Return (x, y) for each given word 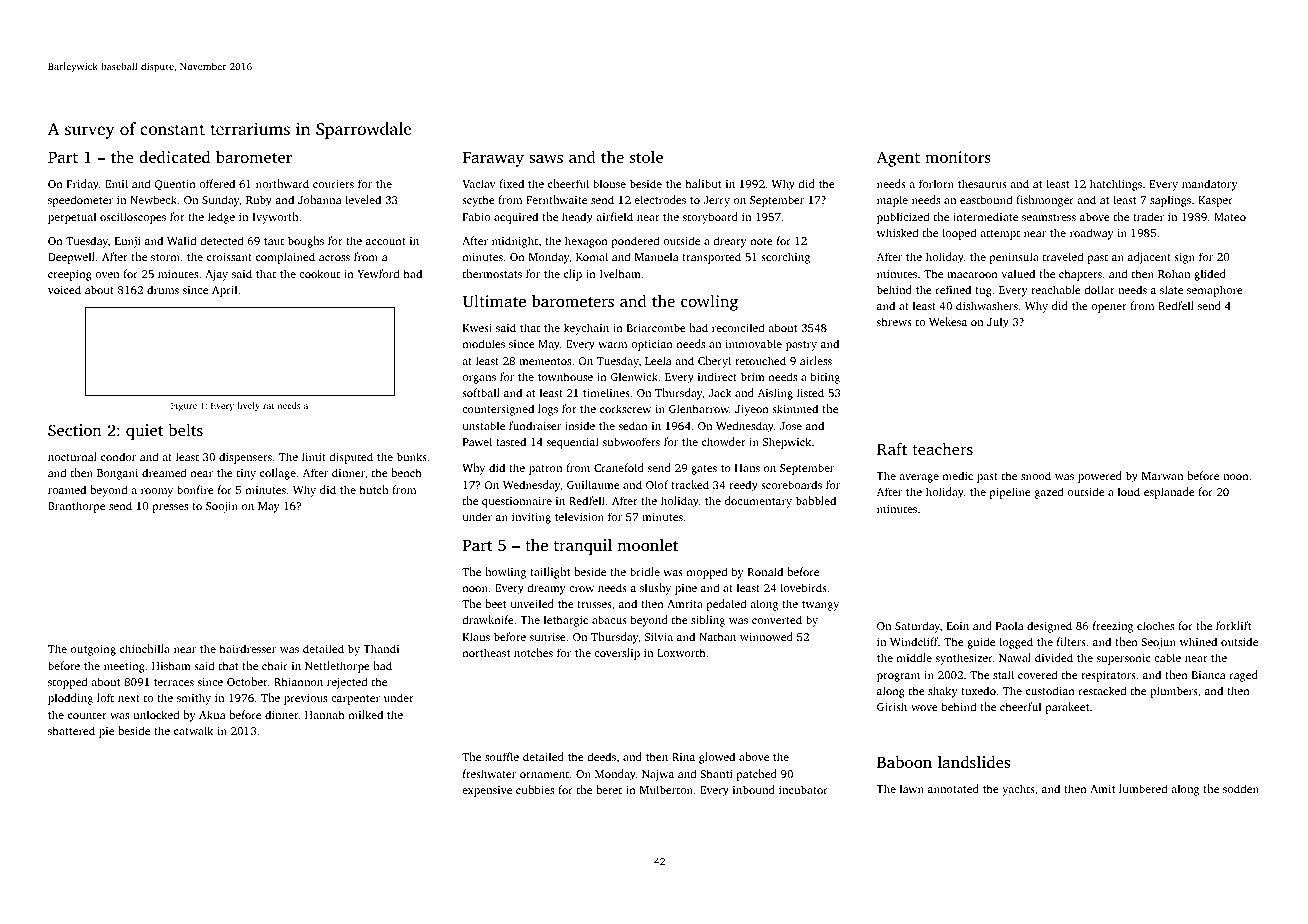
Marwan (1162, 476)
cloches (1155, 625)
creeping (70, 275)
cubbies (535, 789)
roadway (1092, 234)
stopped (67, 683)
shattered (71, 730)
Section (75, 430)
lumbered (1143, 788)
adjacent (1149, 258)
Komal (592, 256)
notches (533, 652)
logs (548, 410)
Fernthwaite (556, 199)
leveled (363, 199)
